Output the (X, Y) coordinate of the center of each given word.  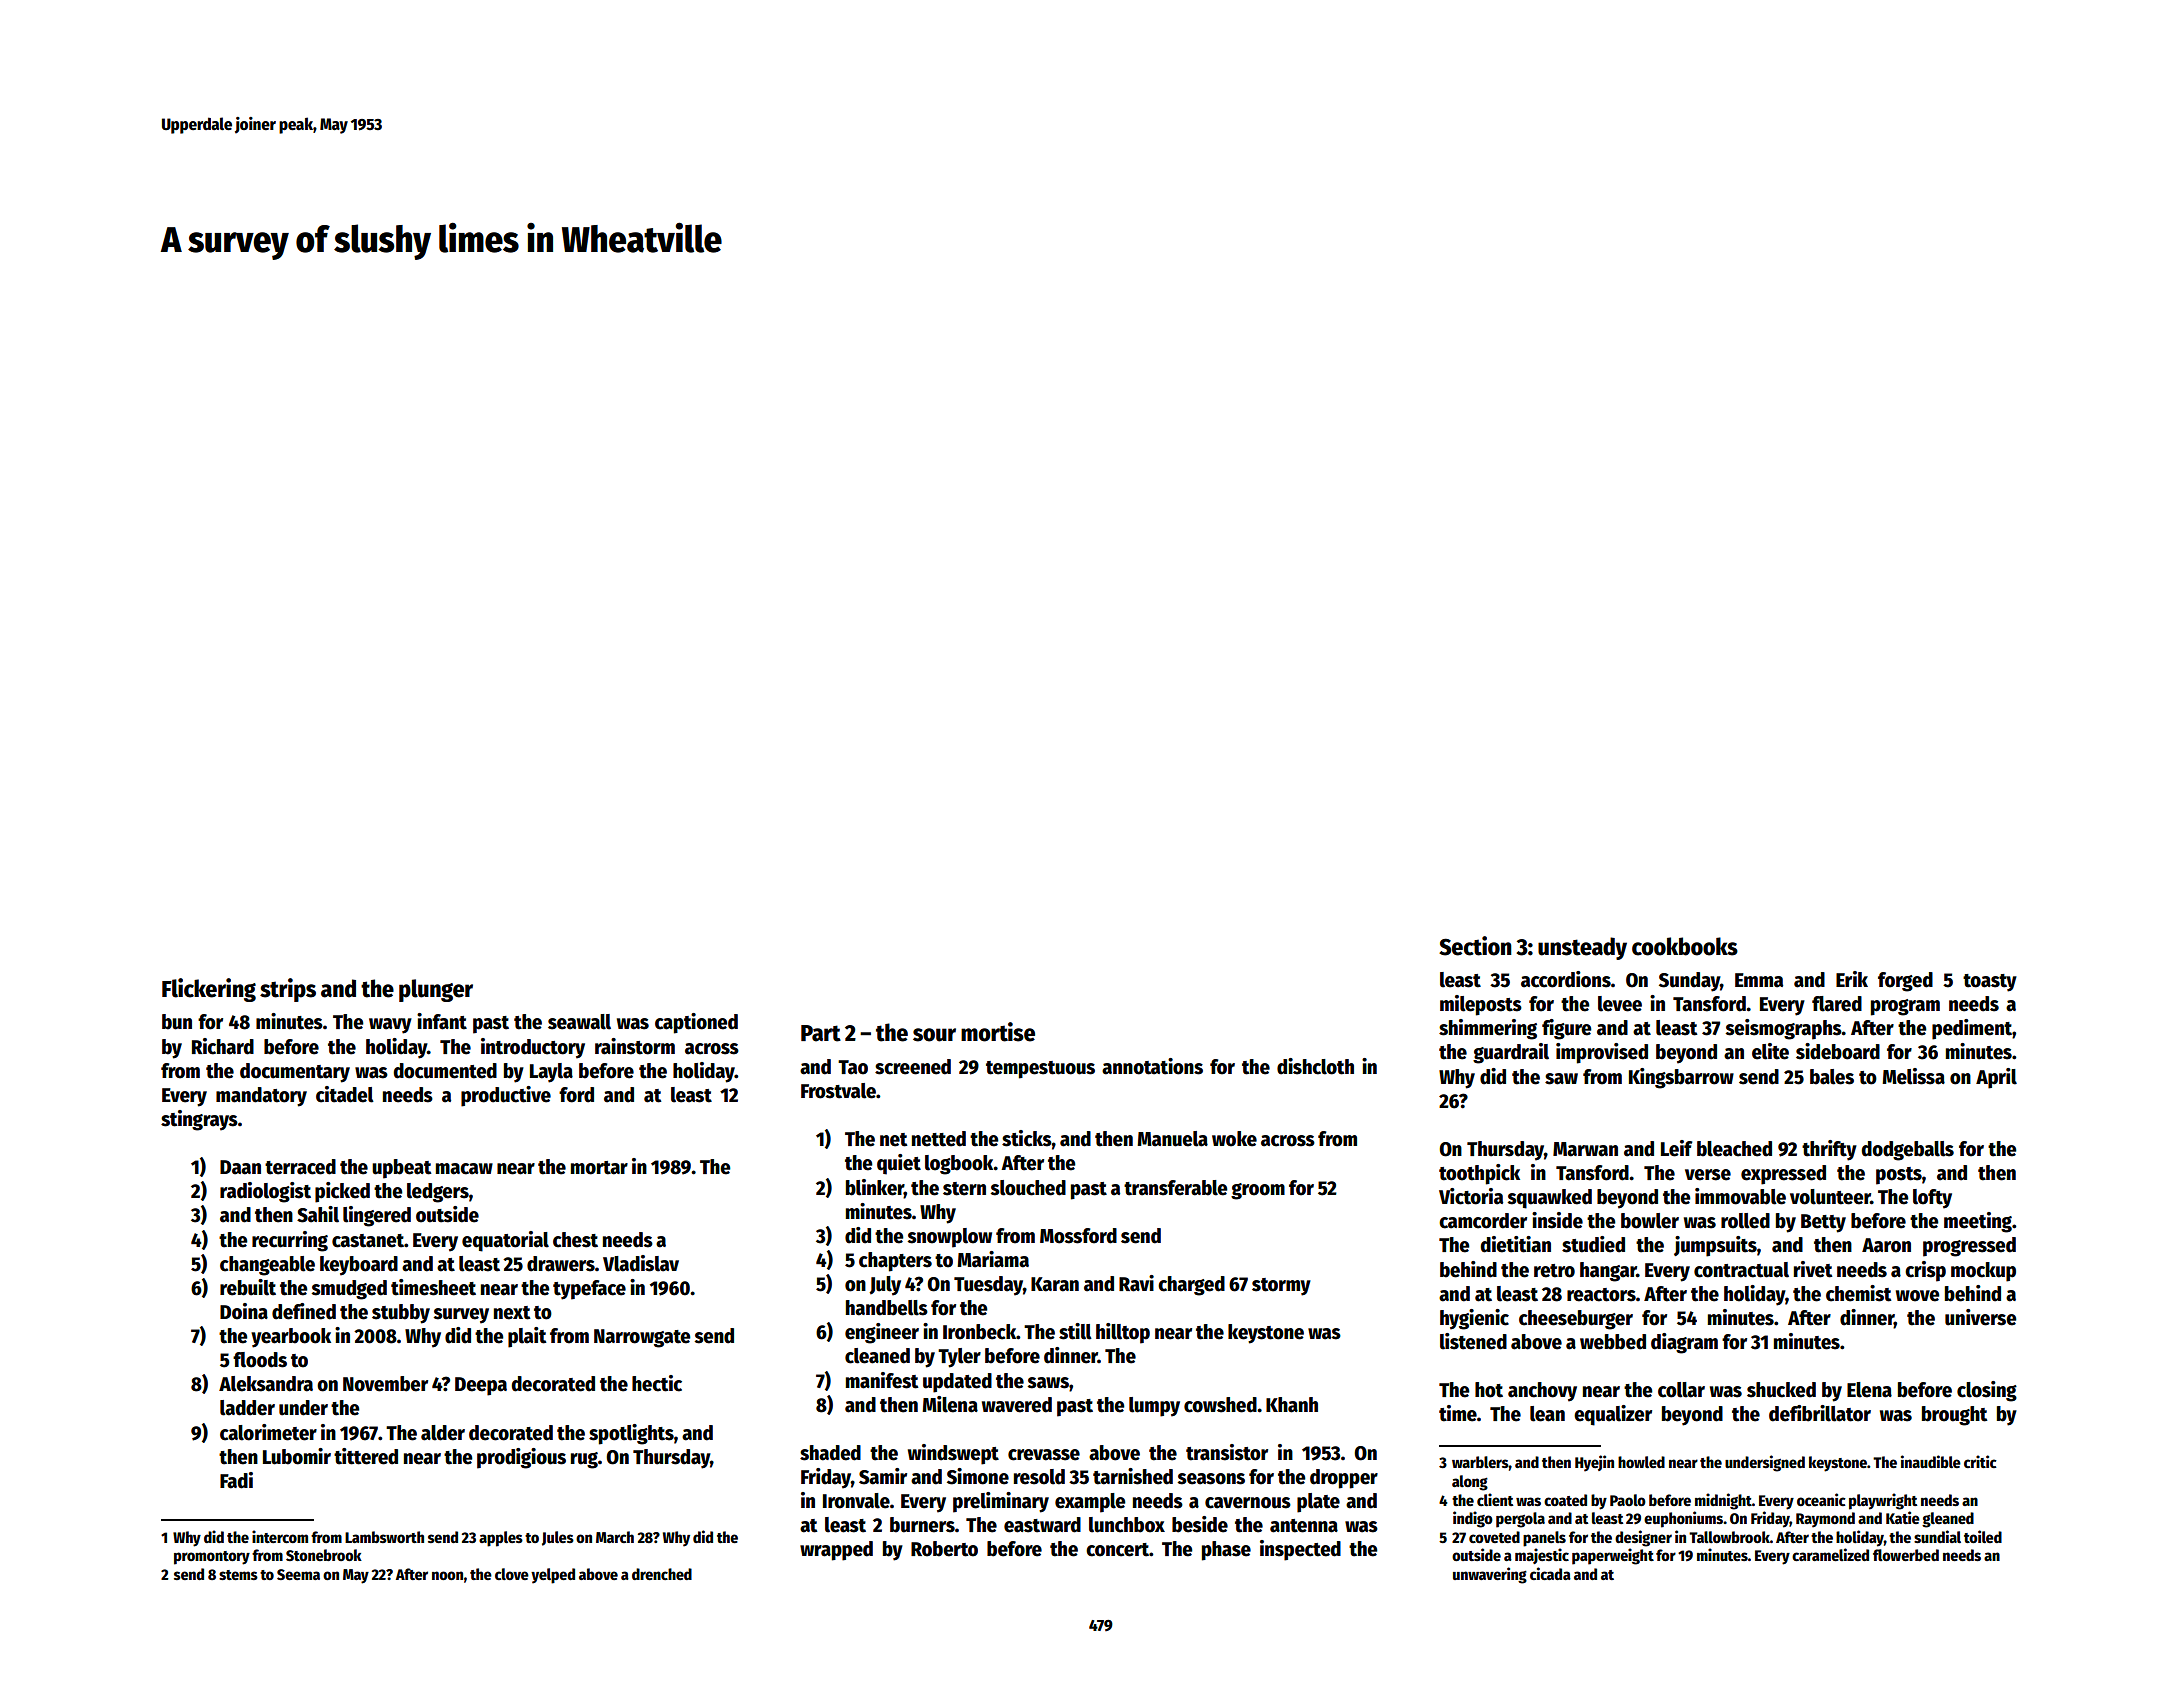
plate (1318, 1503)
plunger (436, 990)
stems (238, 1575)
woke (1234, 1139)
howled (1641, 1462)
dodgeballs (1907, 1151)
